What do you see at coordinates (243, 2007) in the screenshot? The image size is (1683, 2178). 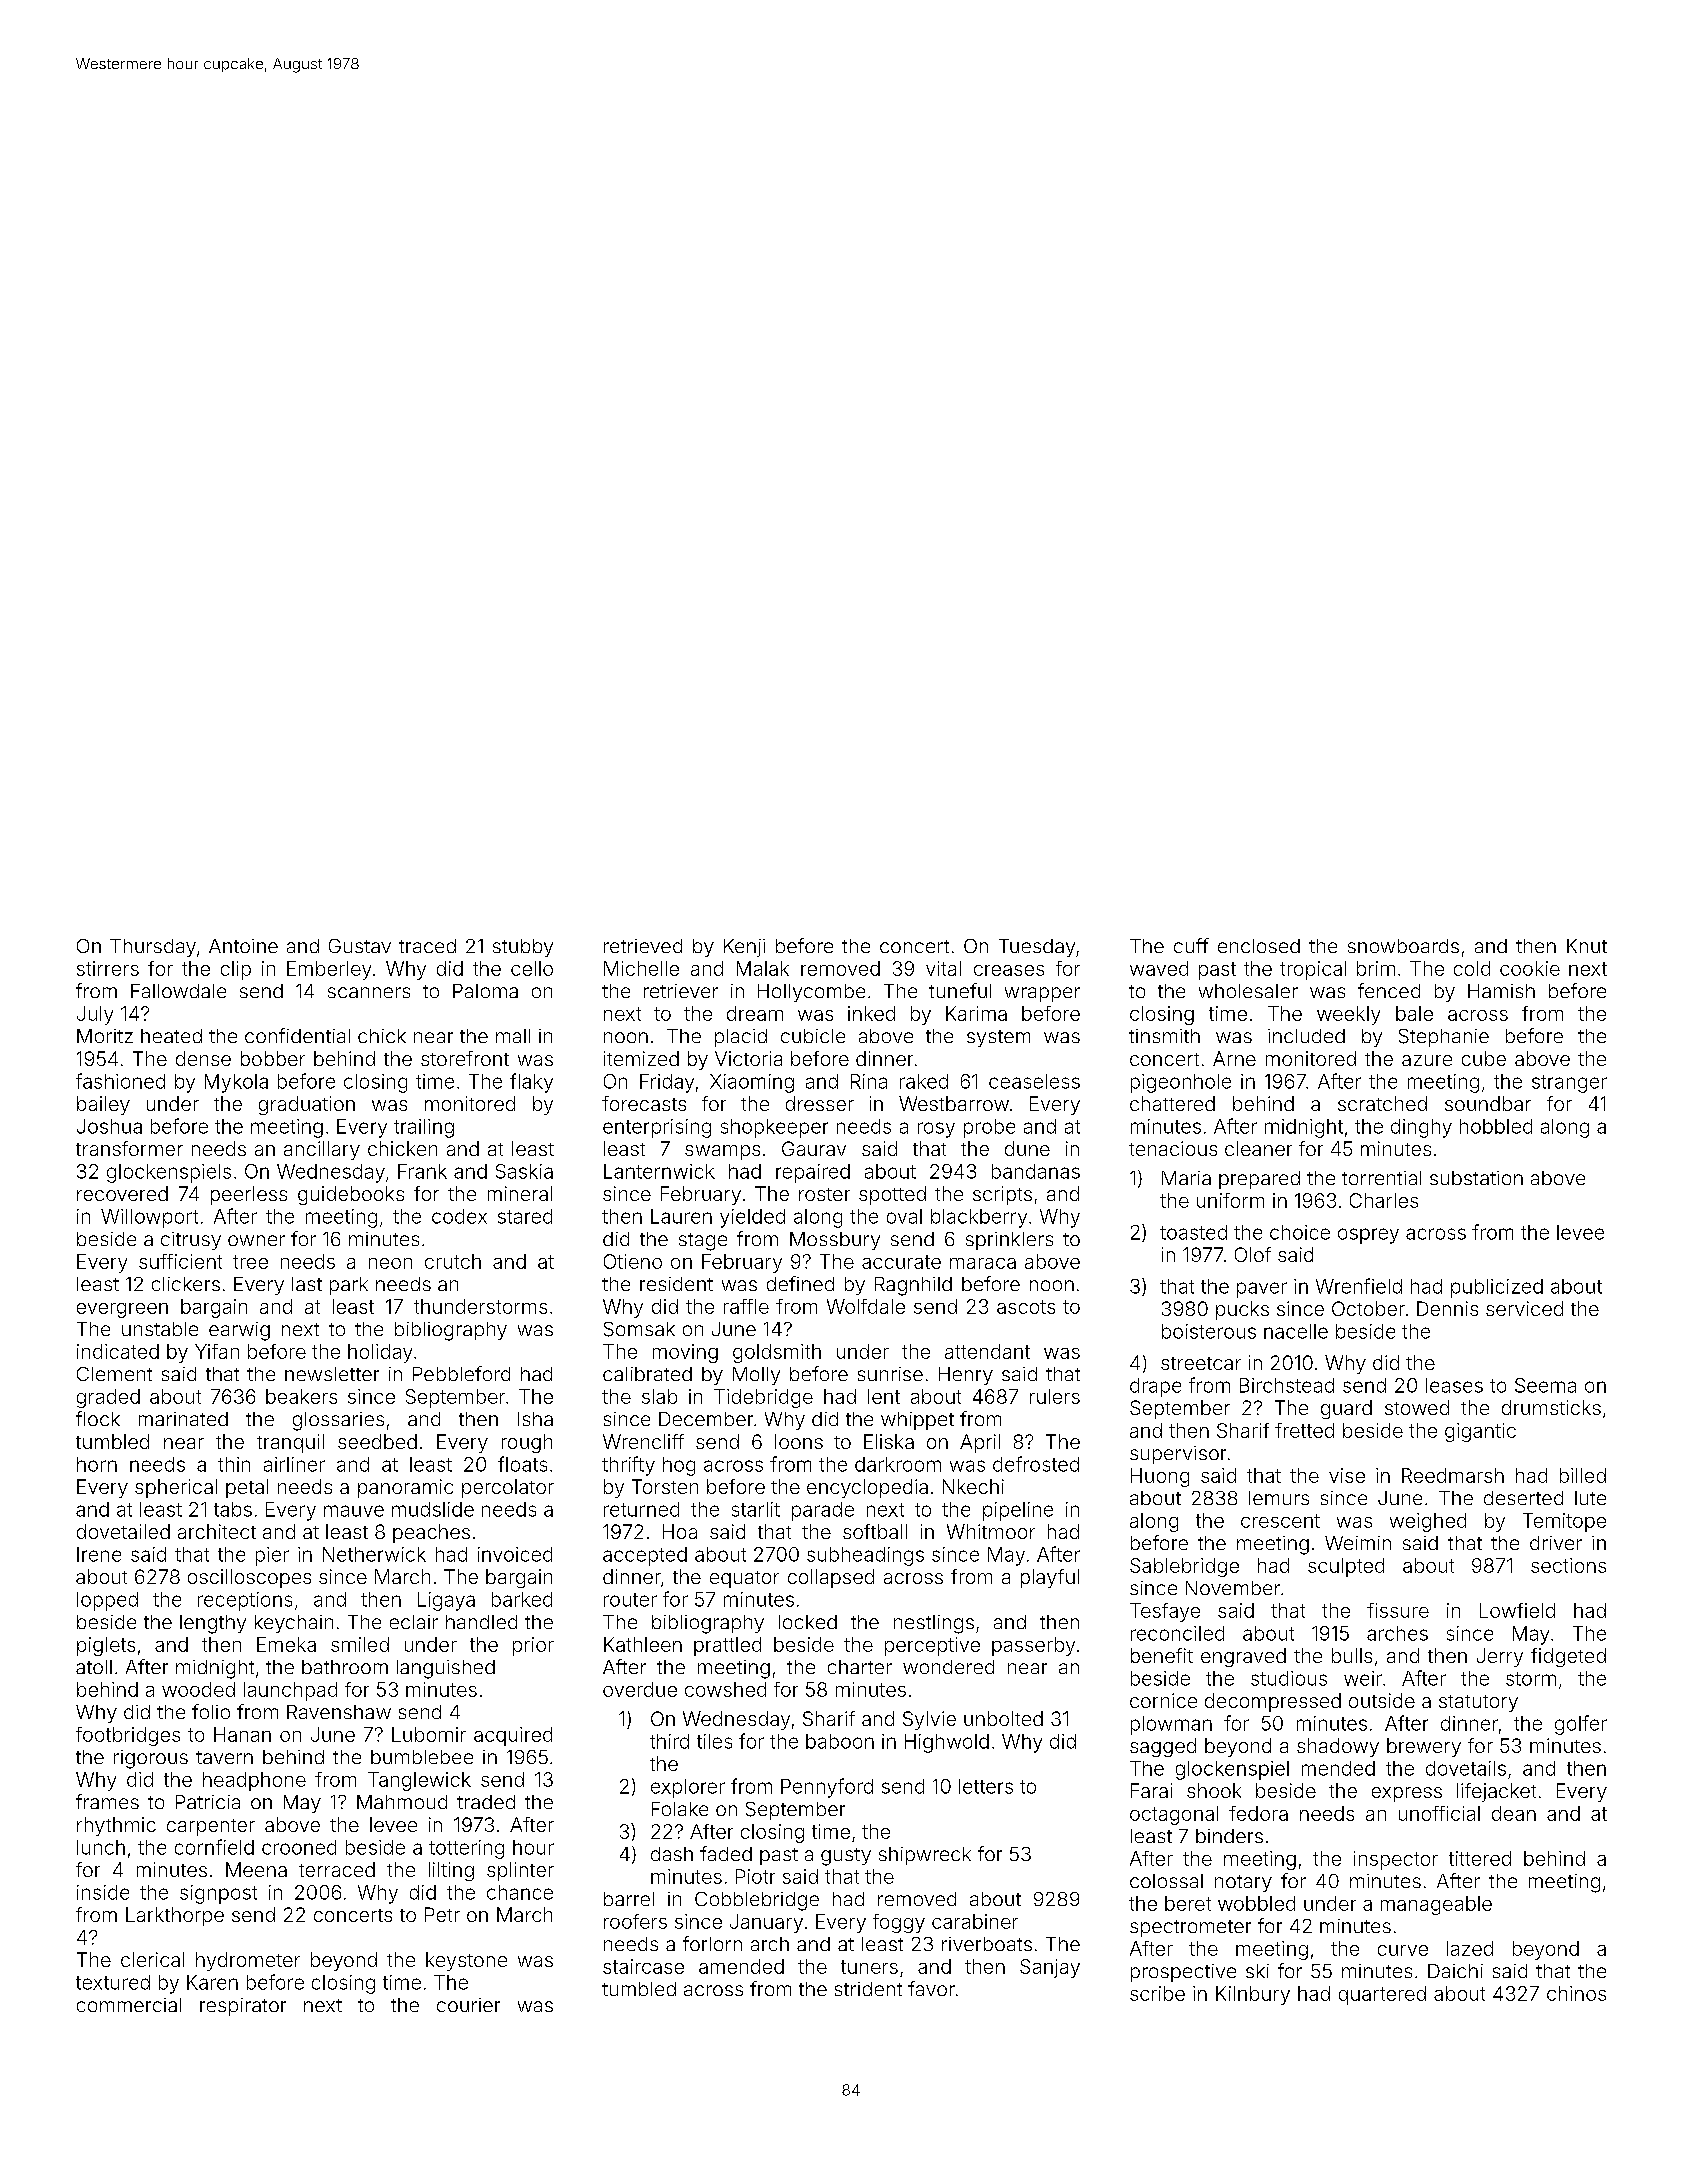 I see `respirator` at bounding box center [243, 2007].
